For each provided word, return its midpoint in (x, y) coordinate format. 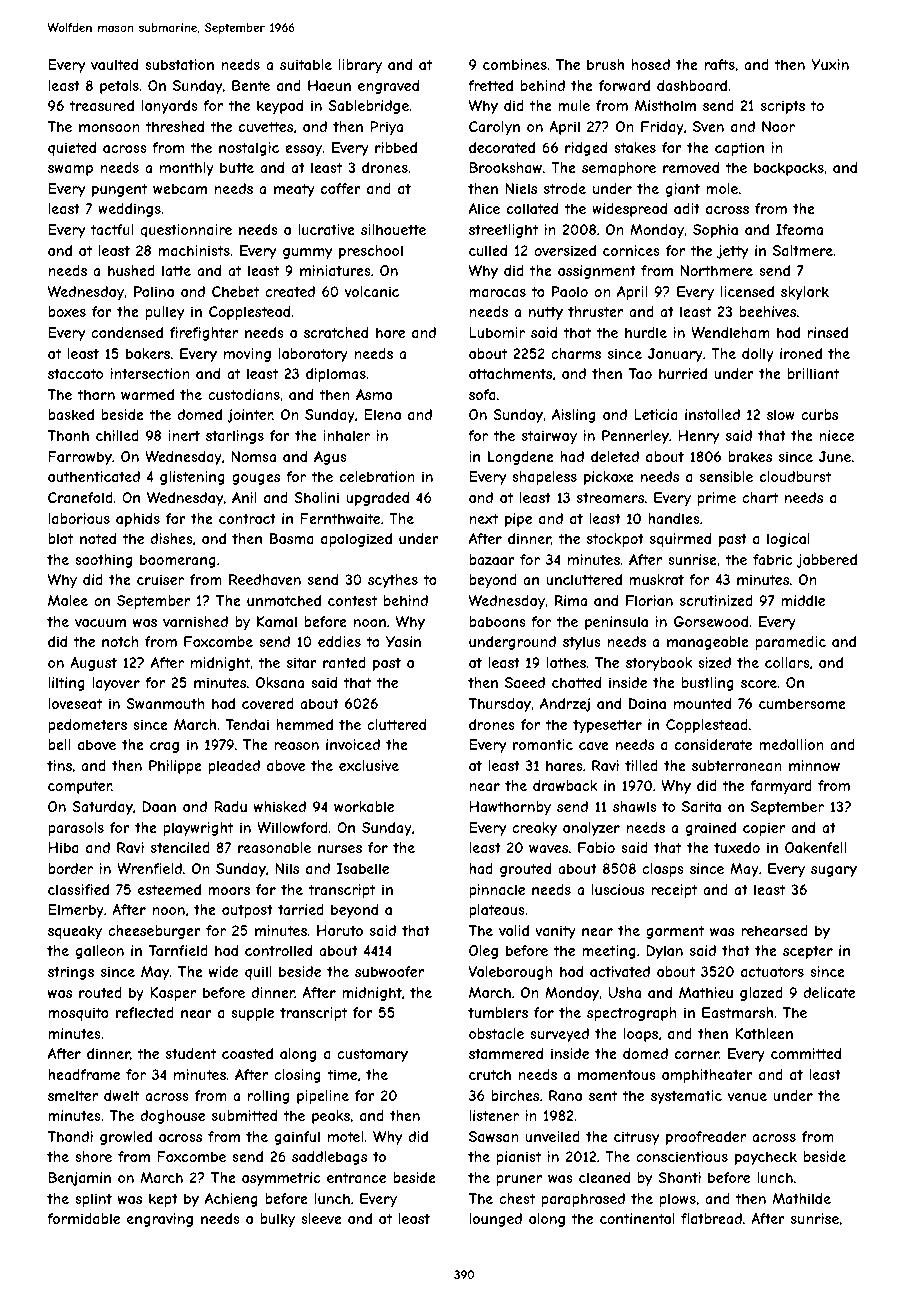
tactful (112, 229)
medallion (791, 744)
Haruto (340, 930)
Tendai (247, 724)
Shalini (316, 497)
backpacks (789, 169)
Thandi (70, 1136)
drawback (565, 785)
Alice (484, 208)
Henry (698, 437)
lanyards (170, 107)
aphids (138, 520)
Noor (778, 126)
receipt (674, 891)
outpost (247, 911)
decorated (502, 147)
